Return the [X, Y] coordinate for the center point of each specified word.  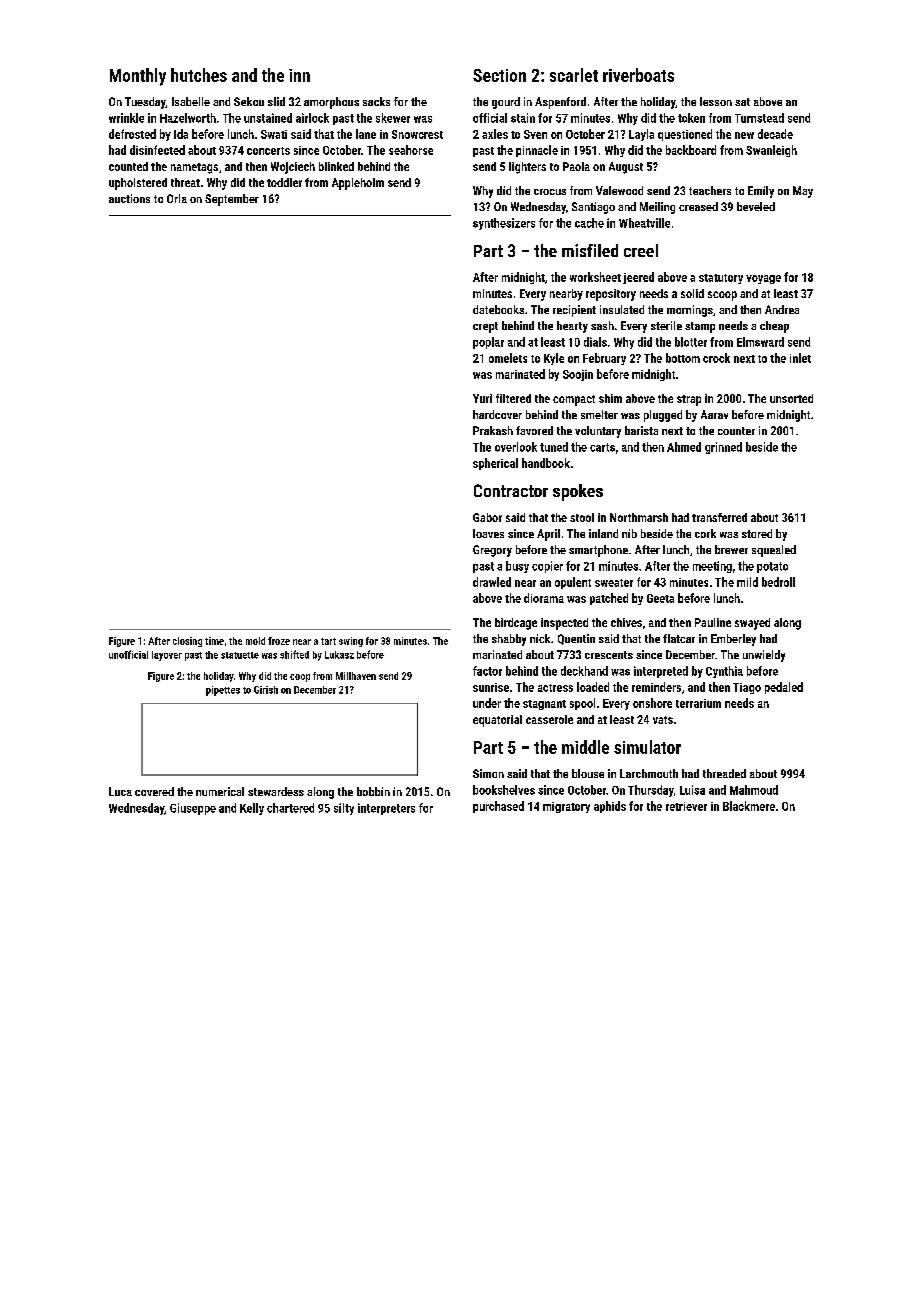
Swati [274, 134]
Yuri [482, 398]
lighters [527, 168]
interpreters [386, 809]
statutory [721, 279]
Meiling [657, 208]
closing [187, 642]
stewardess [276, 791]
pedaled [784, 688]
